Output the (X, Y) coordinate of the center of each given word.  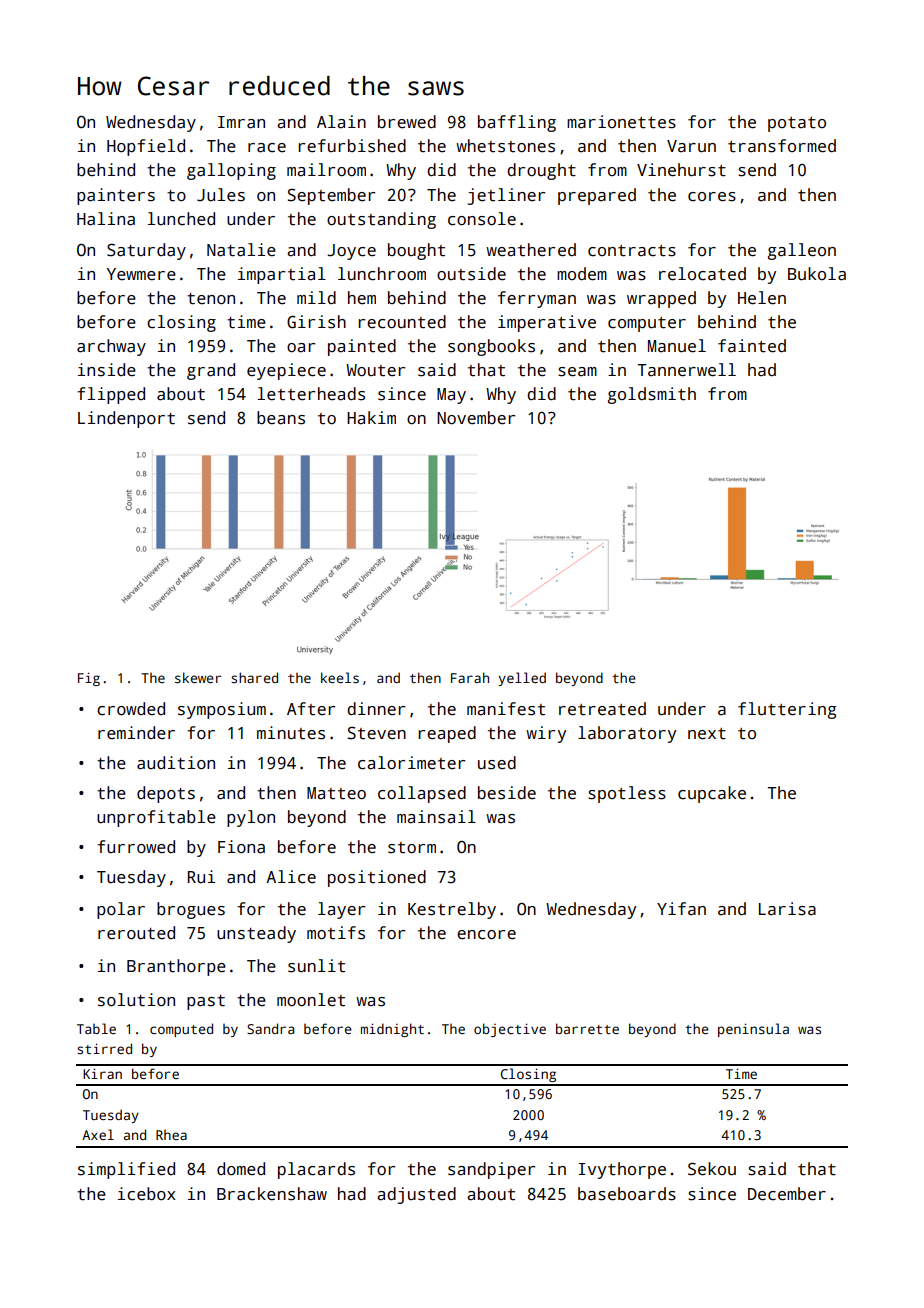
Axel (98, 1134)
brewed (407, 122)
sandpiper (491, 1170)
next (707, 734)
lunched (181, 219)
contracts (632, 251)
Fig (89, 679)
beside (507, 793)
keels (340, 677)
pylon (251, 818)
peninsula (753, 1030)
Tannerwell (686, 370)
